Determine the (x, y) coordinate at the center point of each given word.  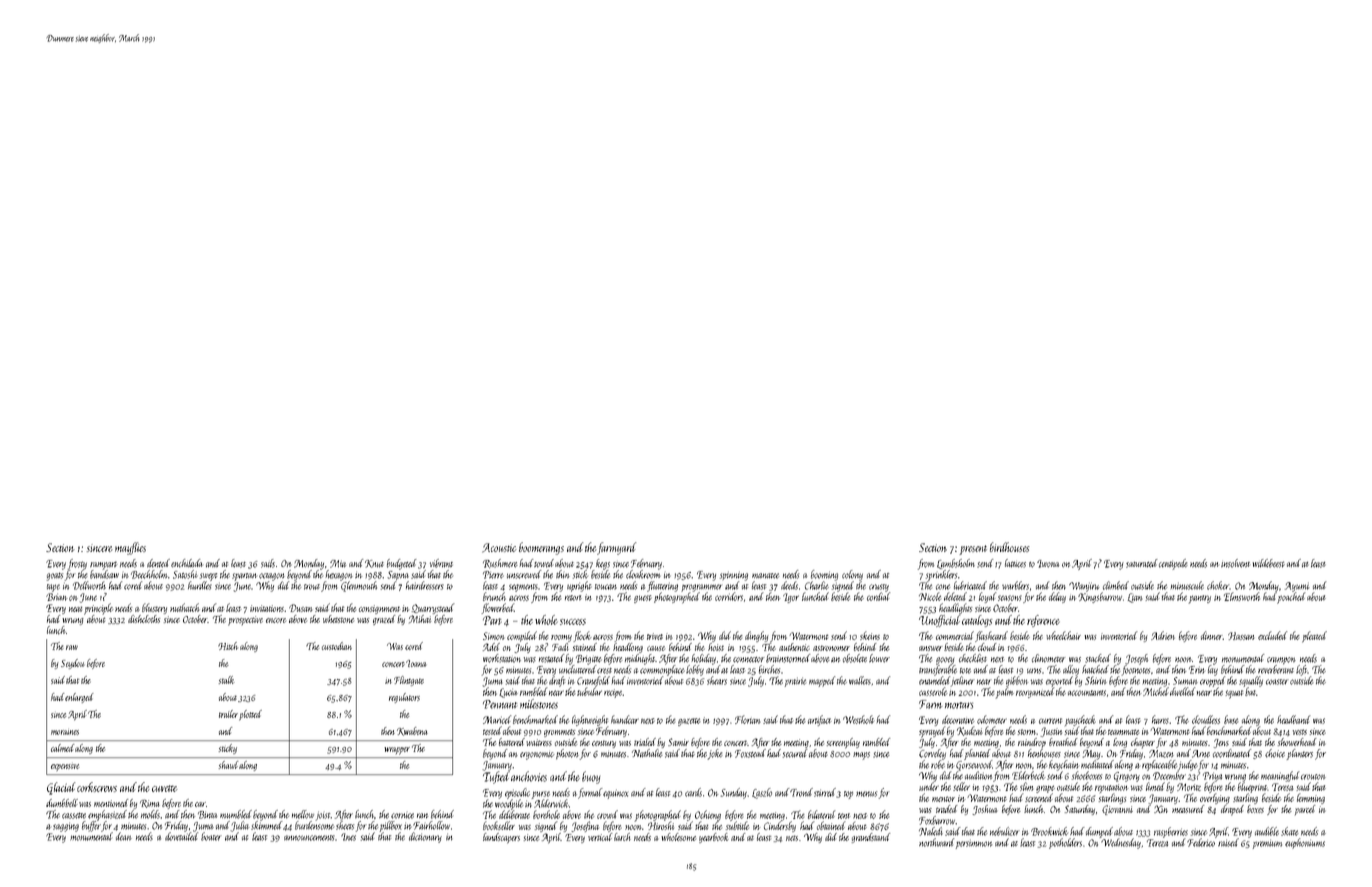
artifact (820, 720)
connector (748, 660)
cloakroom (643, 574)
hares (1160, 719)
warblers (1015, 585)
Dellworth (89, 585)
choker (1218, 585)
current (1051, 721)
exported (1059, 681)
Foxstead (750, 753)
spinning (734, 576)
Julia (240, 826)
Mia (338, 564)
